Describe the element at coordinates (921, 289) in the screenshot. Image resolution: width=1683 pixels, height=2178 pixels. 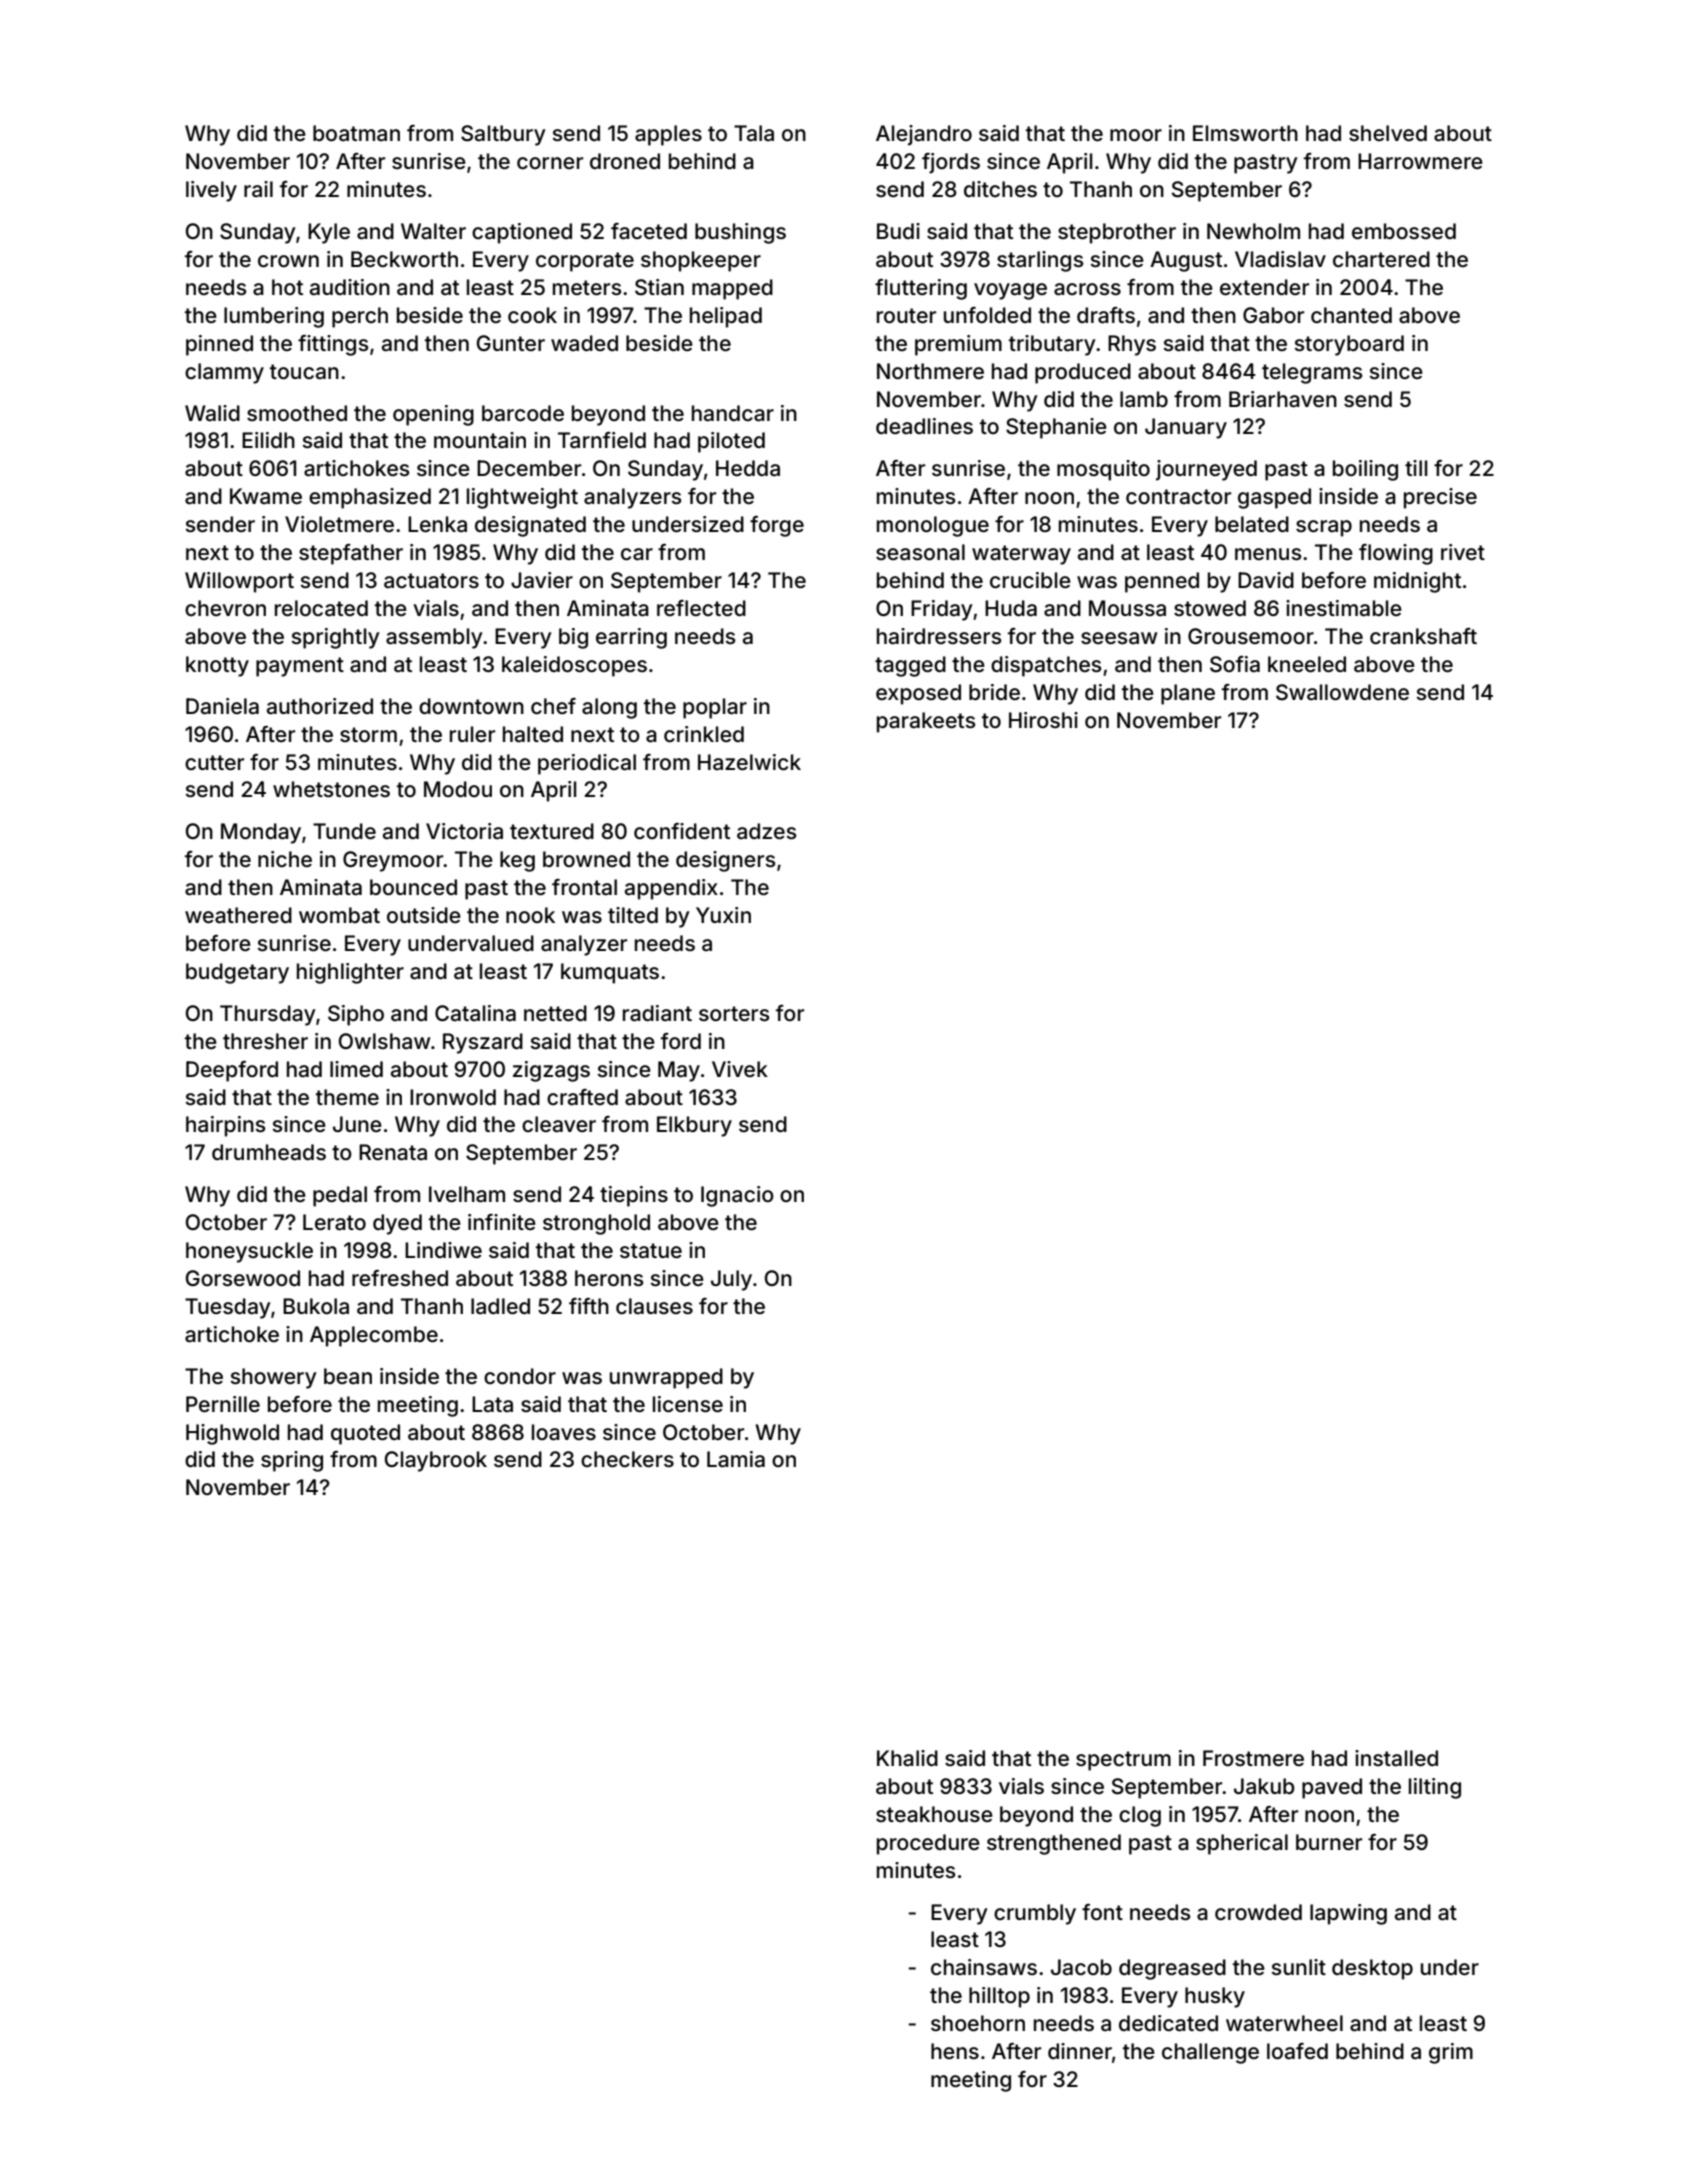
I see `fluttering` at that location.
